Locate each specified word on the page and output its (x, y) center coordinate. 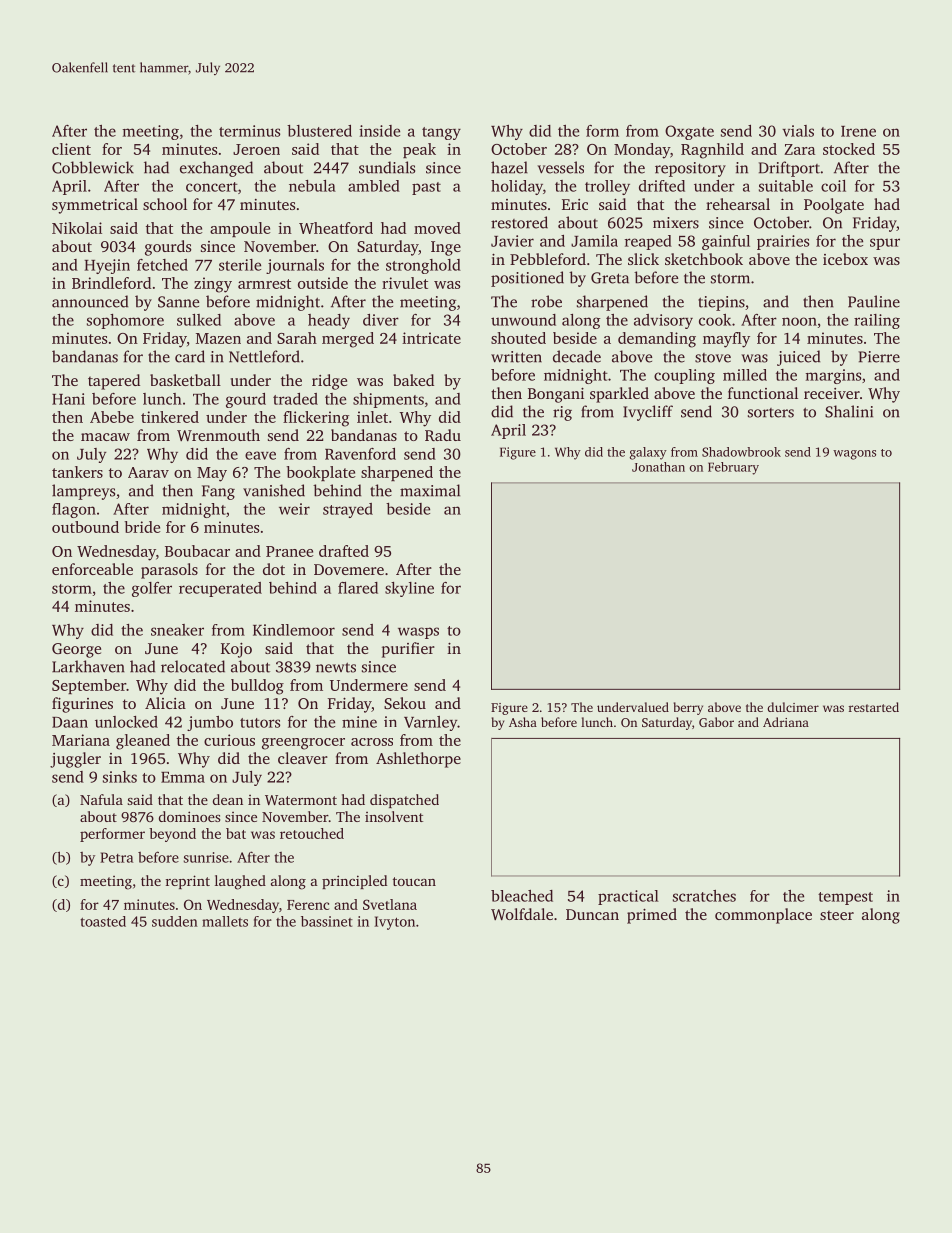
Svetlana (390, 904)
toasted (103, 921)
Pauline (874, 301)
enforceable (92, 569)
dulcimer (793, 707)
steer (837, 915)
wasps (418, 633)
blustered (319, 131)
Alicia (165, 703)
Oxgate (689, 132)
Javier (512, 241)
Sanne (178, 302)
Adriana (786, 722)
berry (688, 708)
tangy (441, 133)
